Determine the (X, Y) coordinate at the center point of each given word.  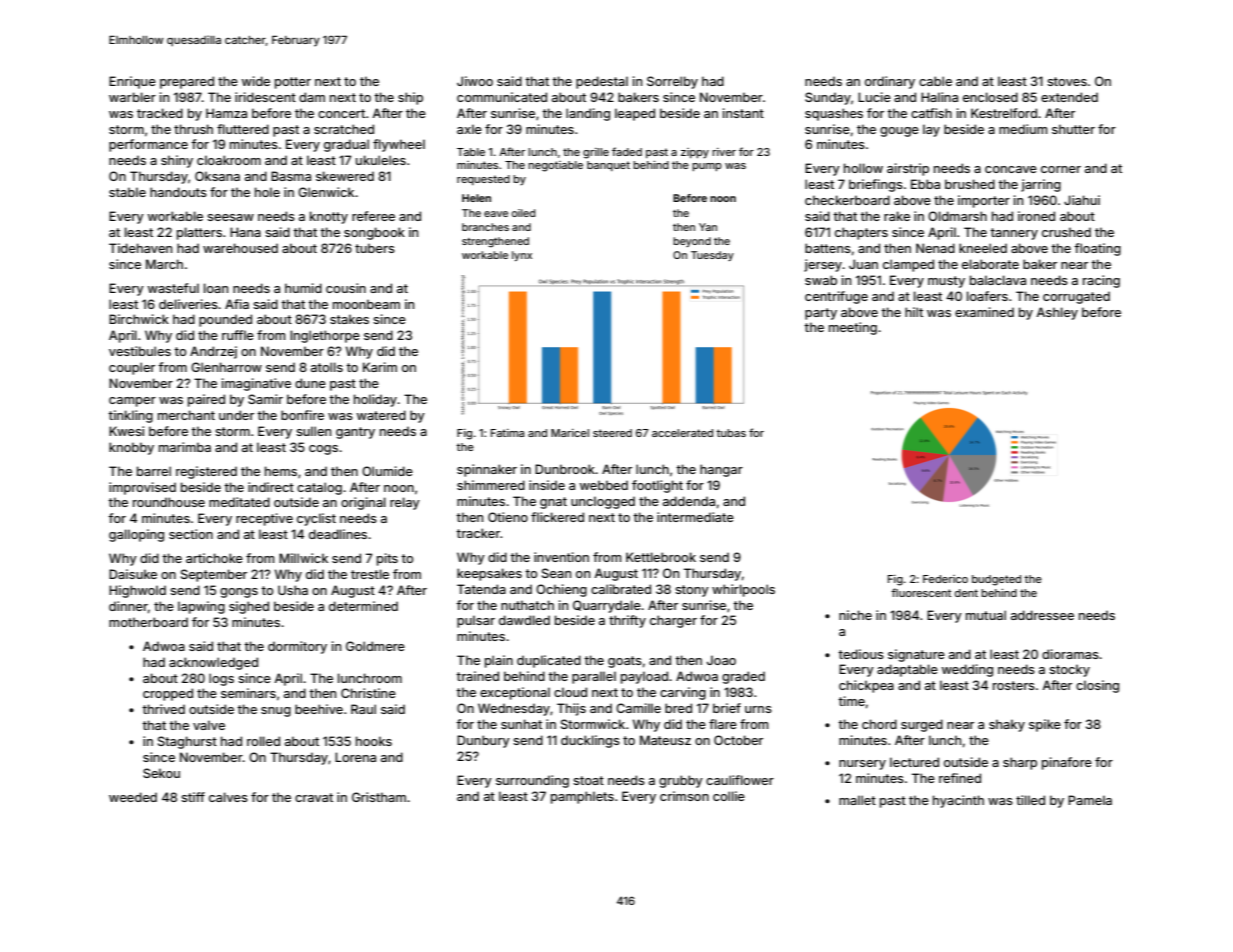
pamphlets (582, 797)
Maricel (570, 433)
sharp (1020, 763)
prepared (187, 82)
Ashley (1057, 313)
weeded (133, 797)
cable (935, 81)
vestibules (140, 351)
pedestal (602, 82)
